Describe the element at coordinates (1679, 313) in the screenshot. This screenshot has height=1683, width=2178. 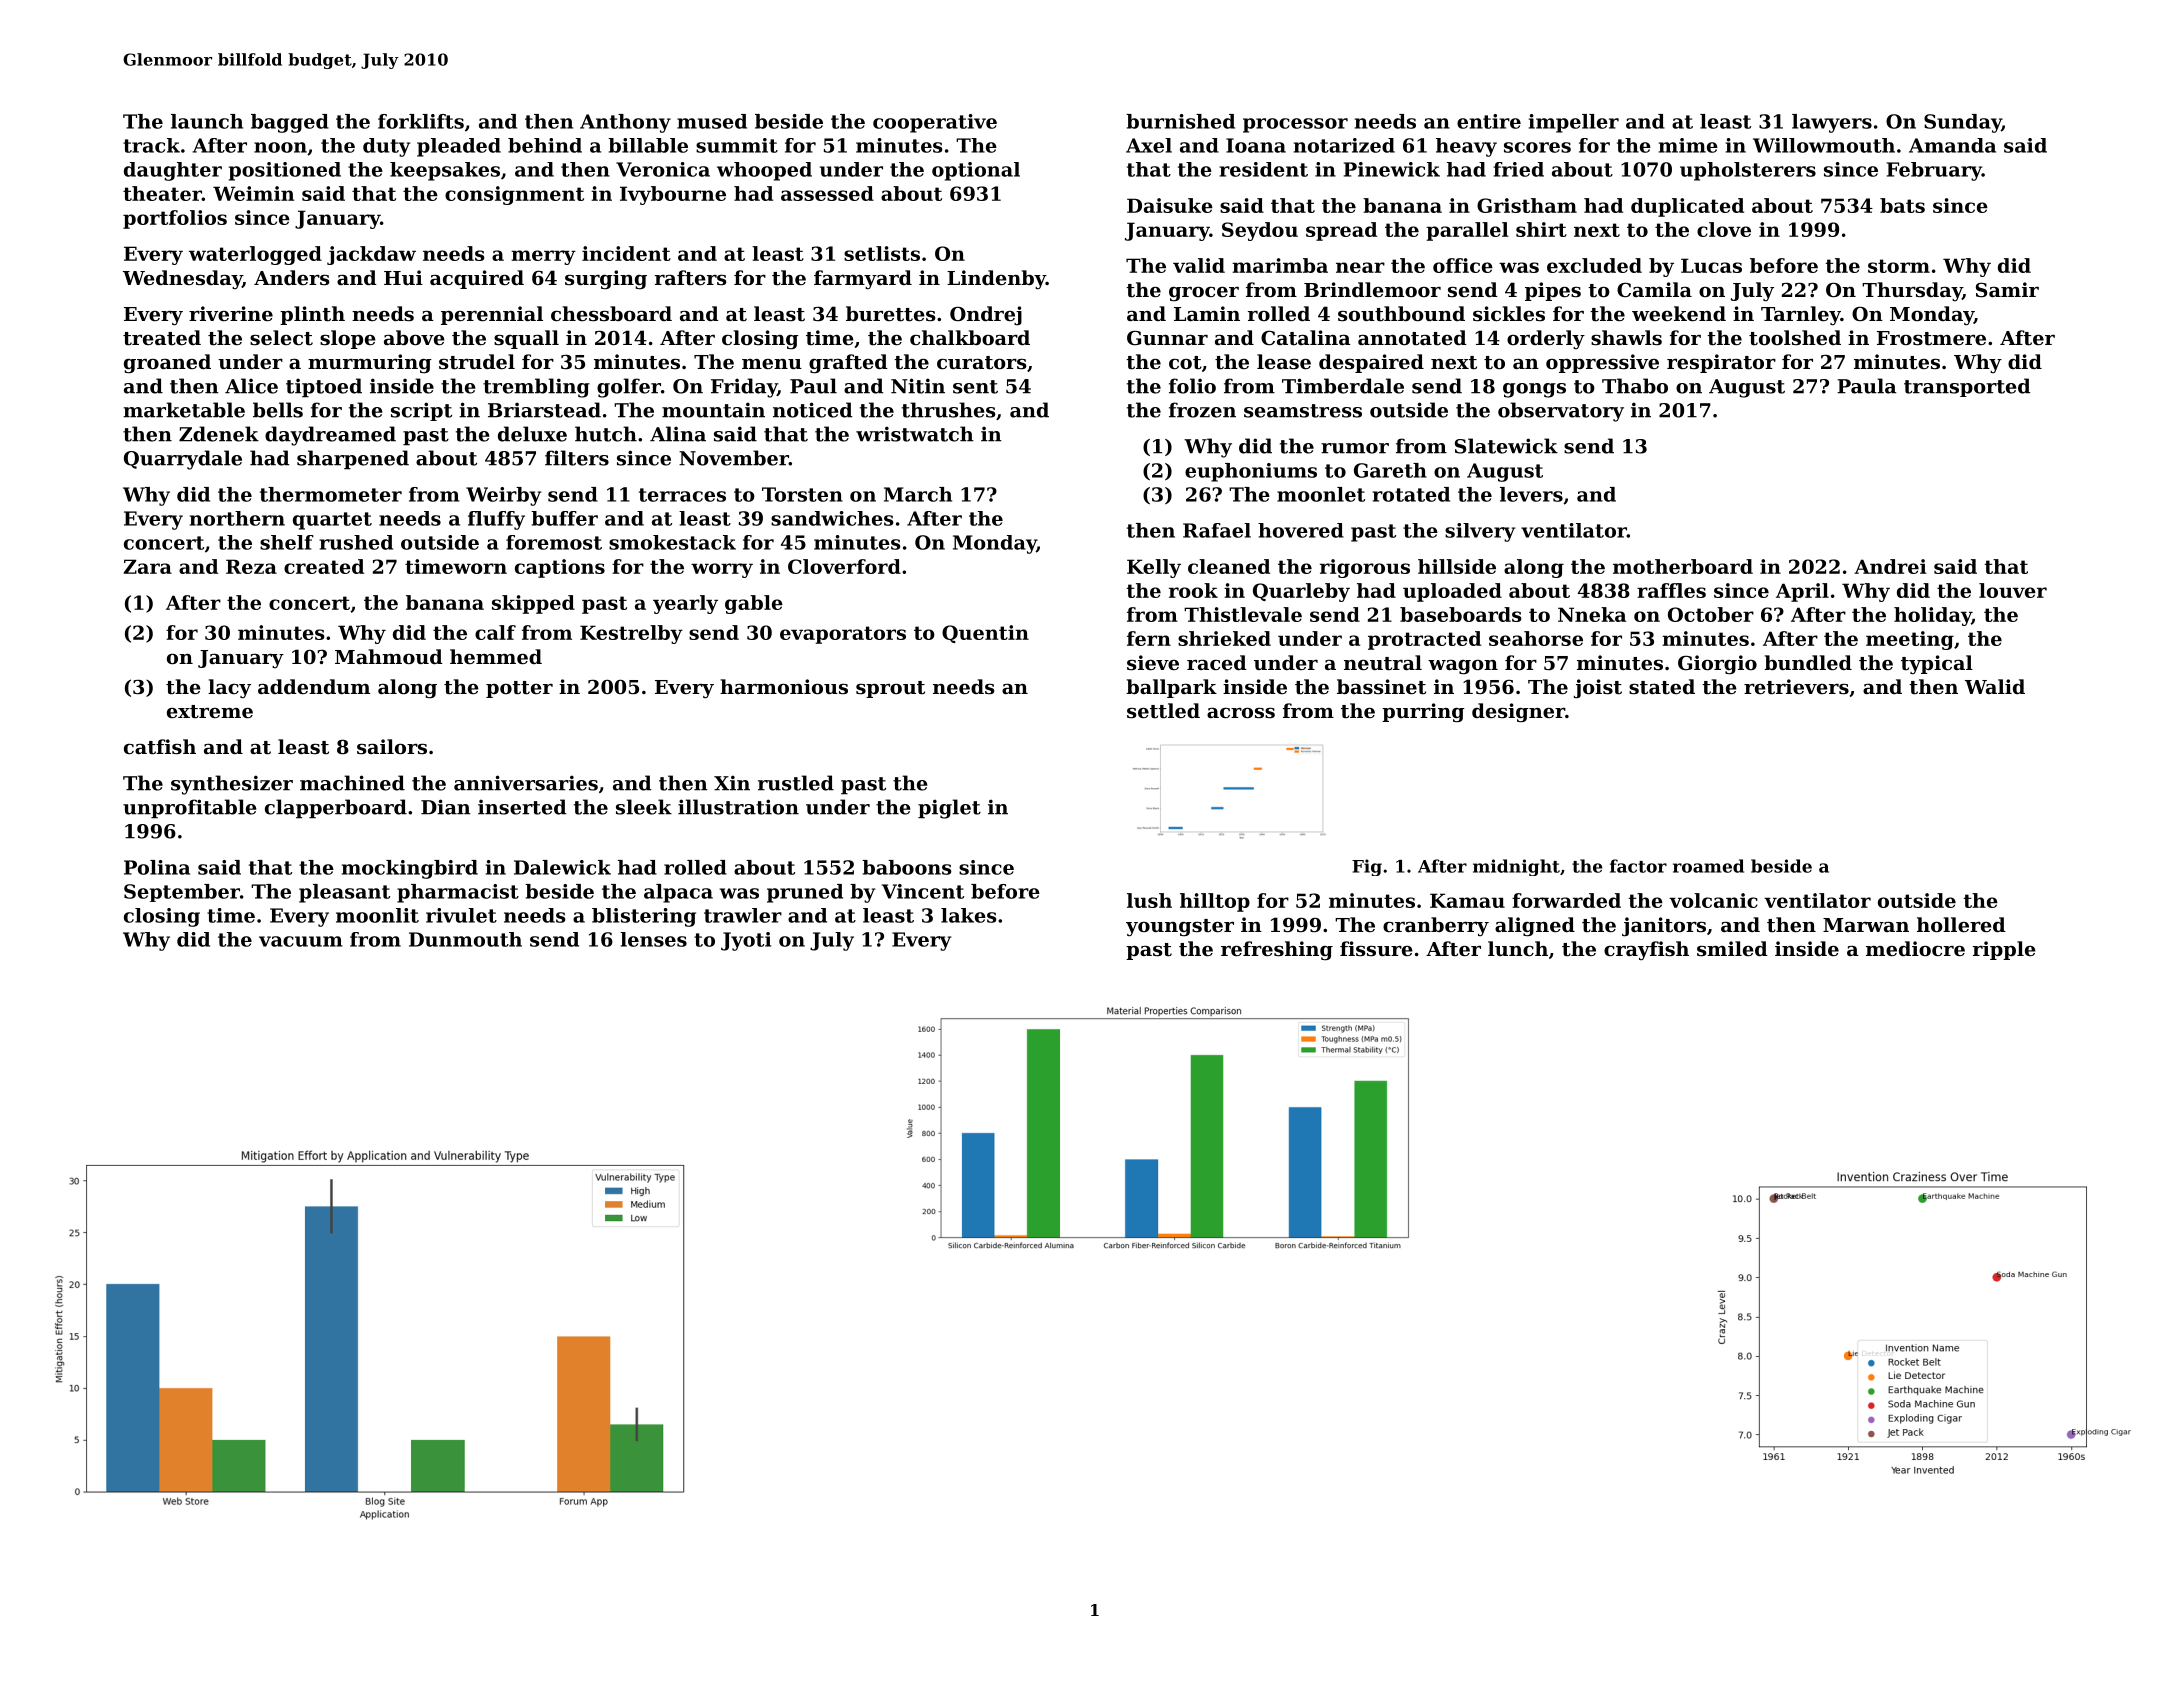
I see `weekend` at that location.
